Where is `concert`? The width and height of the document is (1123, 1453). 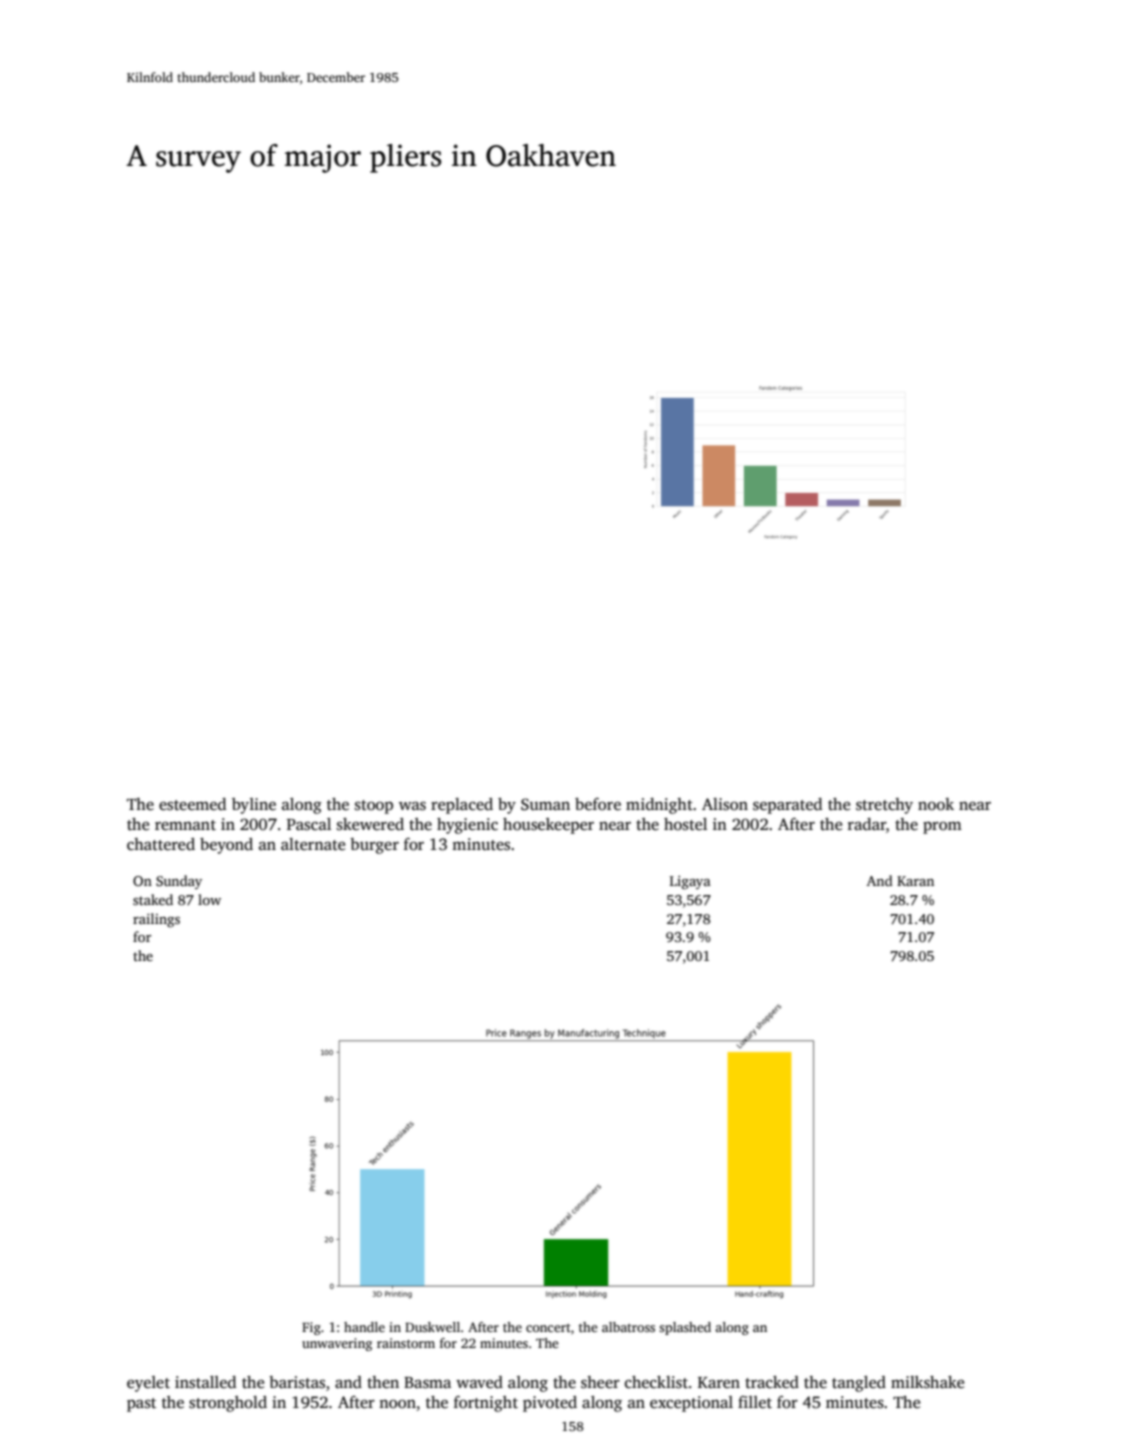
concert is located at coordinates (548, 1328).
